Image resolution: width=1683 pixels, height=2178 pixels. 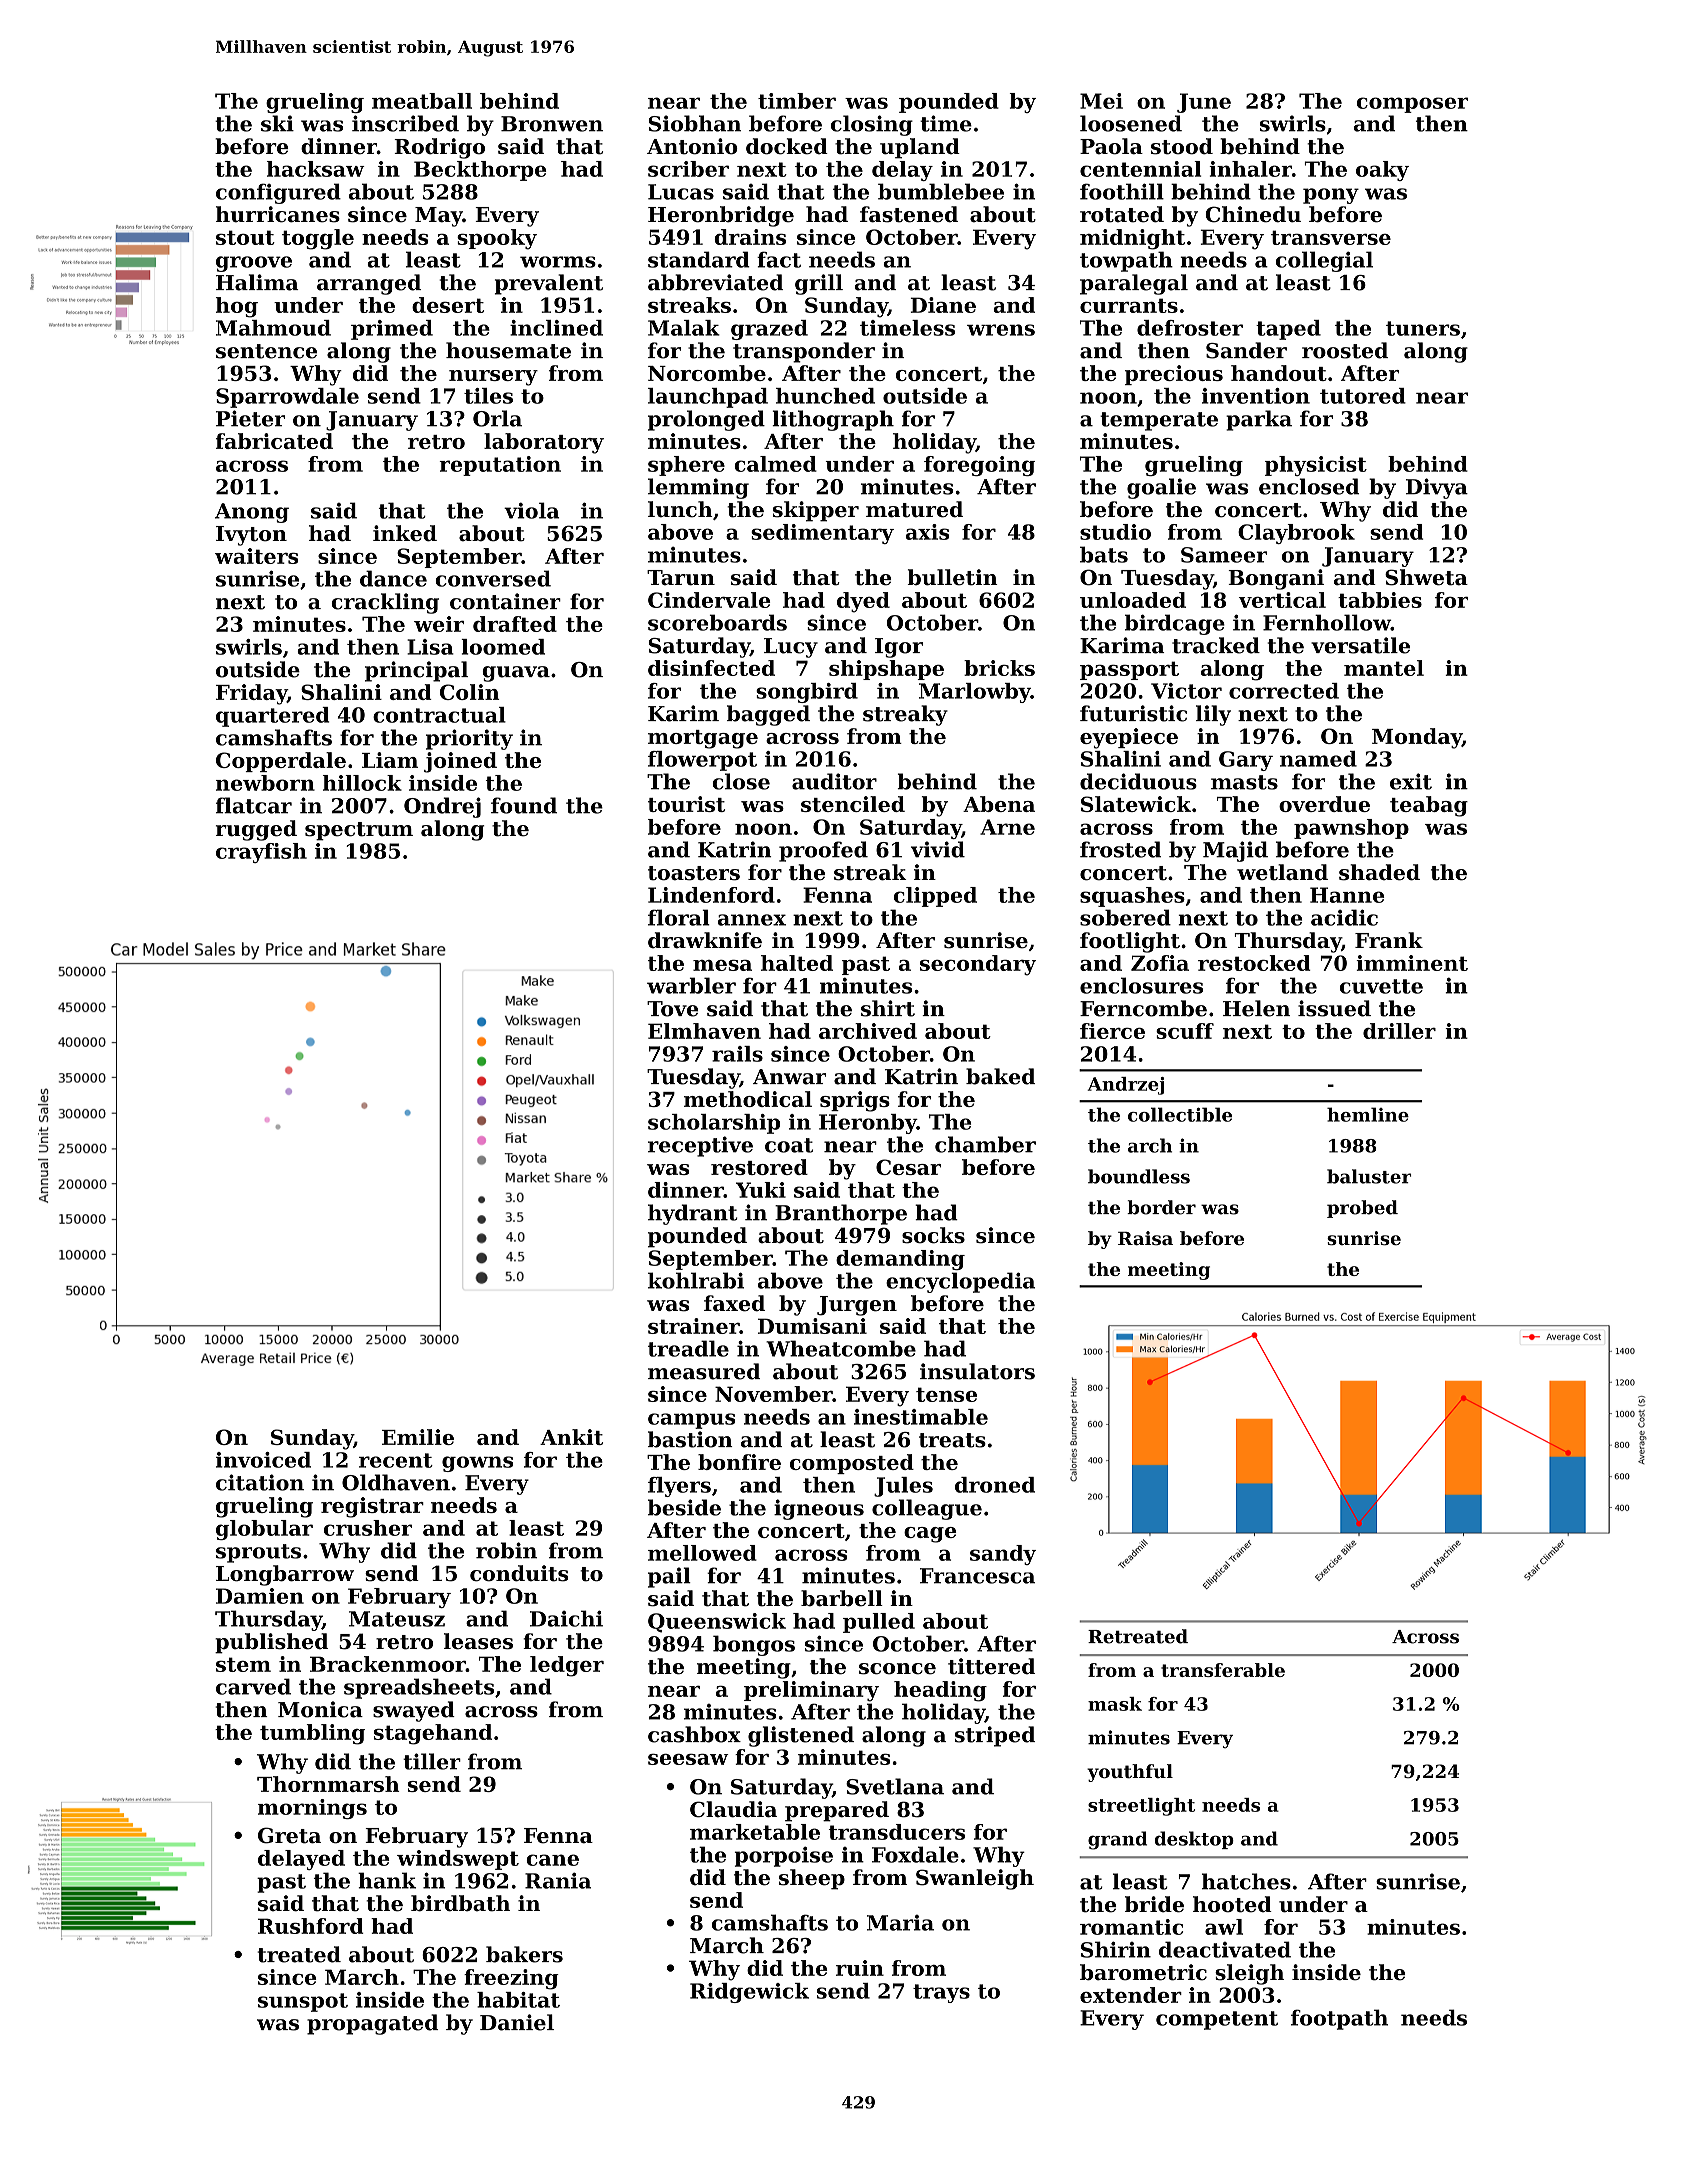 I want to click on propagated, so click(x=372, y=2024).
